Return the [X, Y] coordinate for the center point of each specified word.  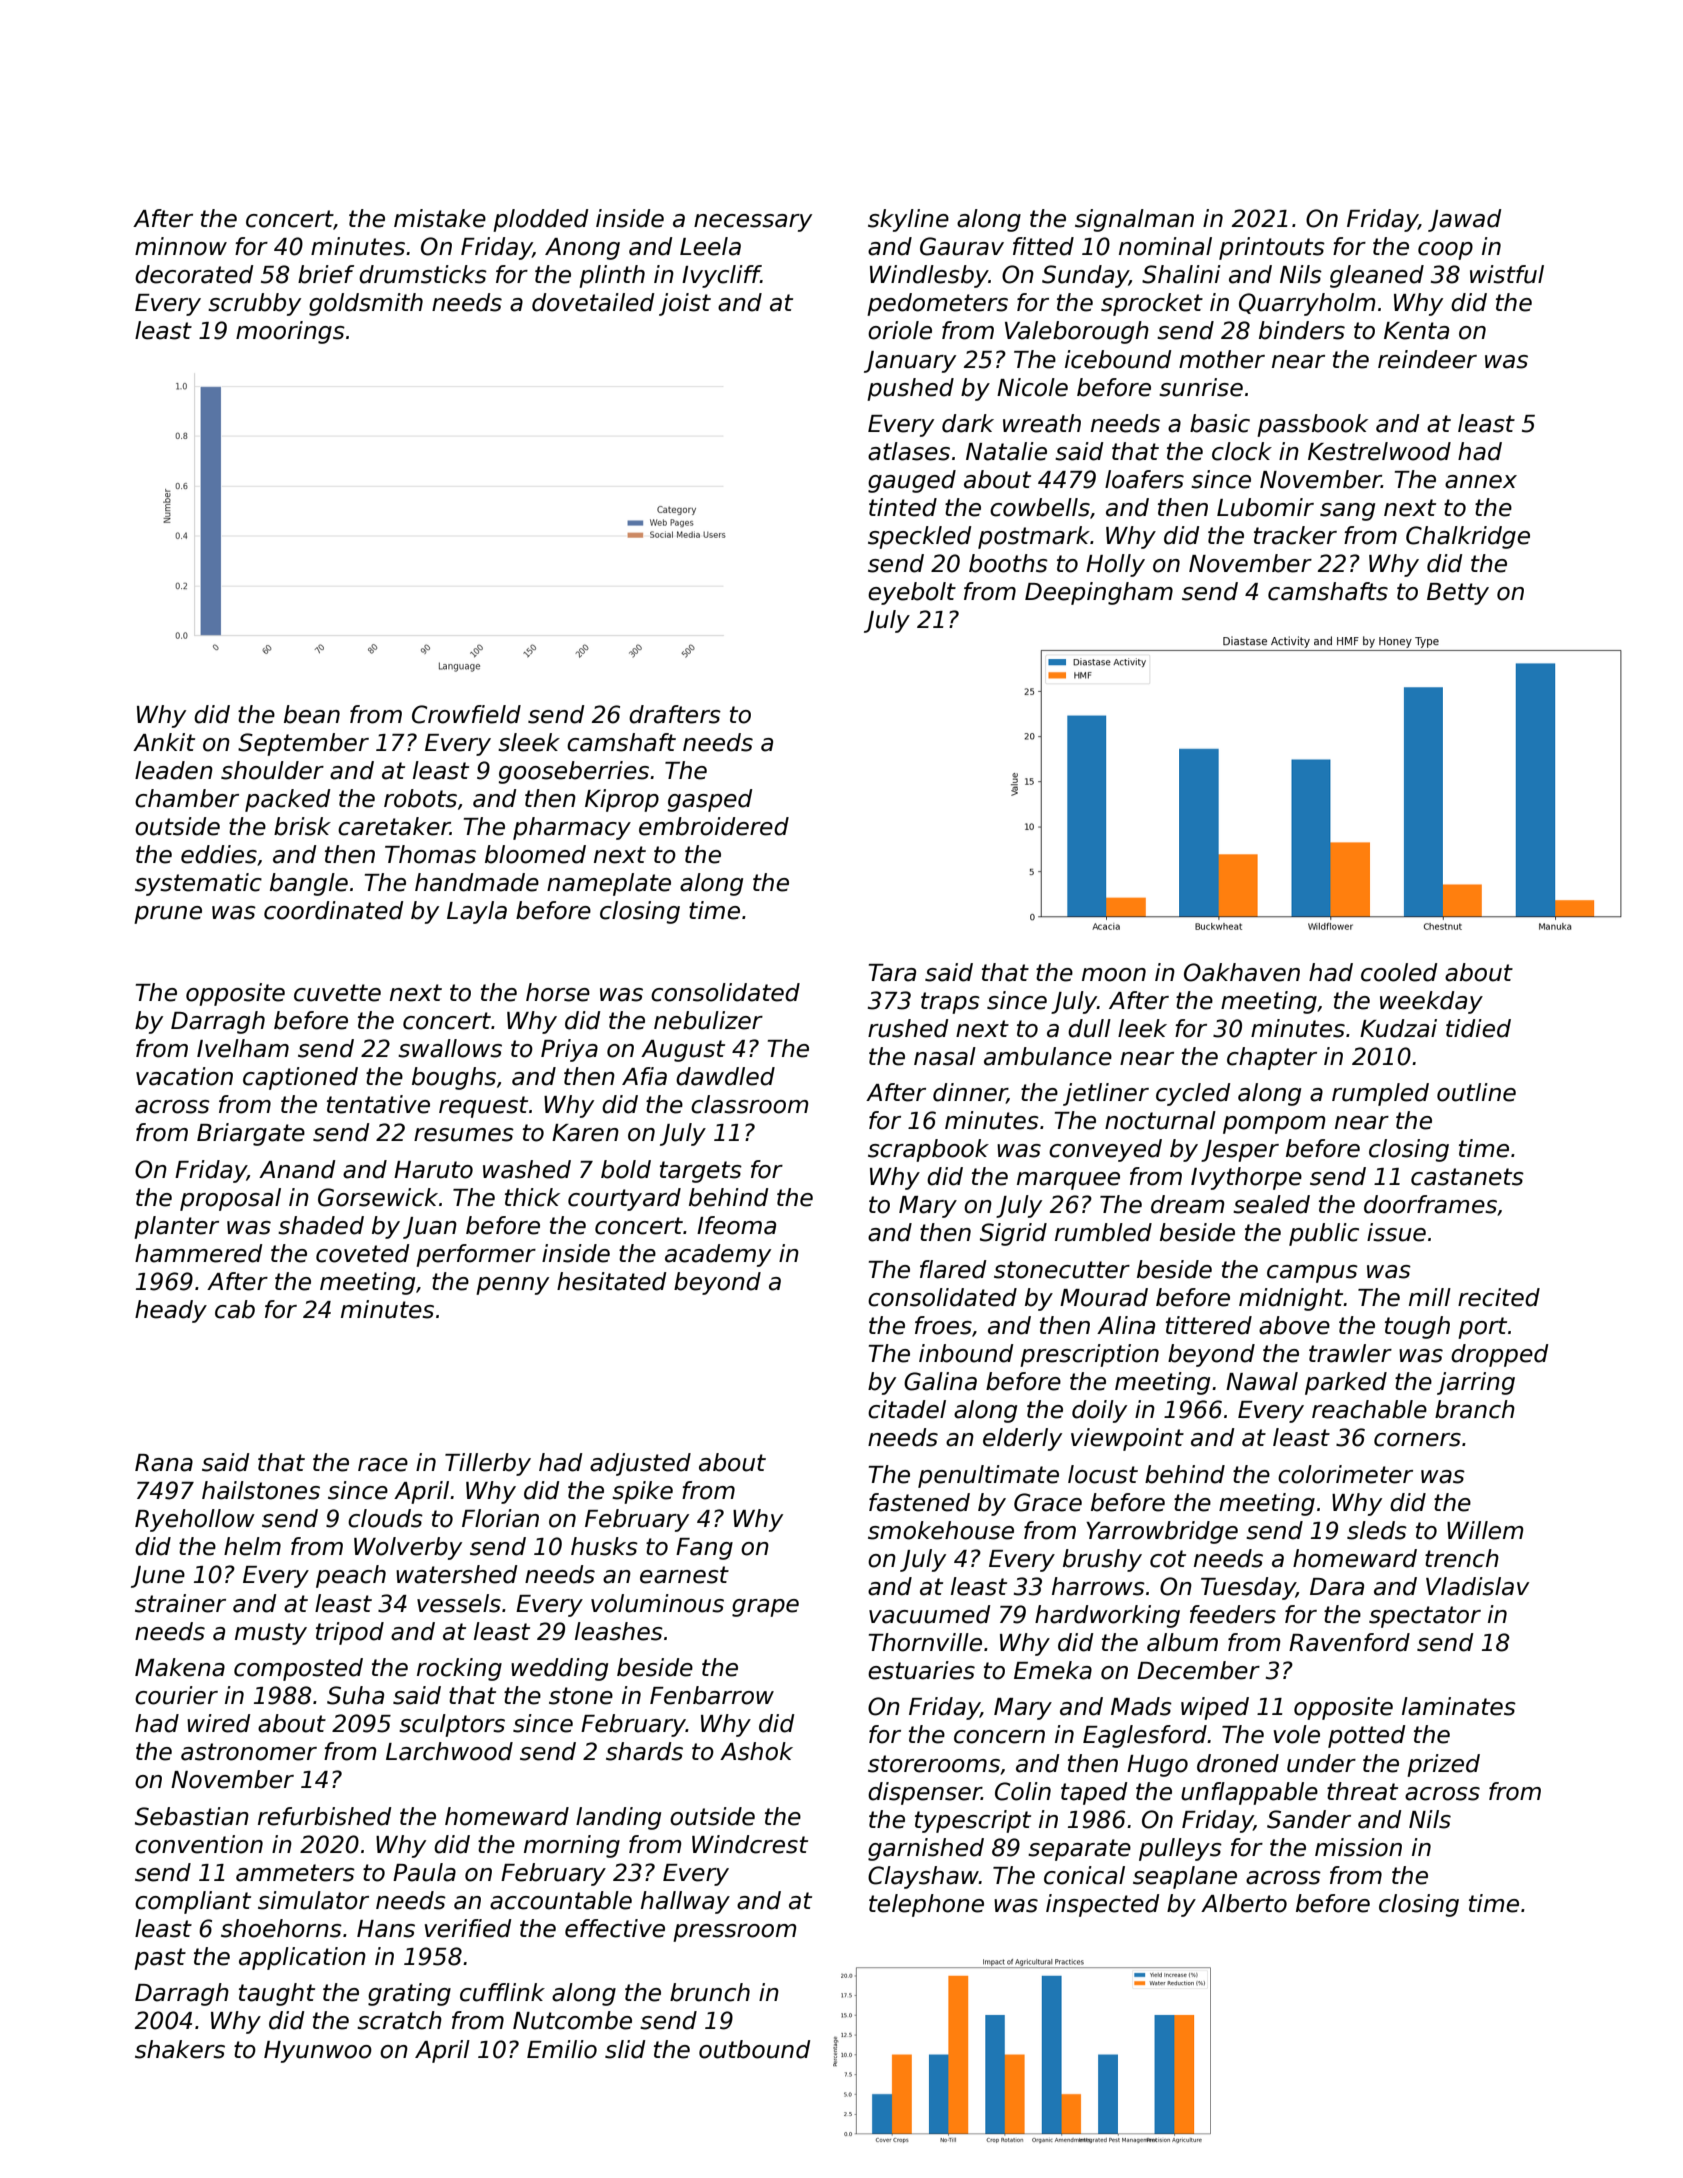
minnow [181, 246]
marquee [1068, 1181]
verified [467, 1928]
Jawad [1464, 220]
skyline [908, 220]
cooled [1399, 972]
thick [532, 1197]
